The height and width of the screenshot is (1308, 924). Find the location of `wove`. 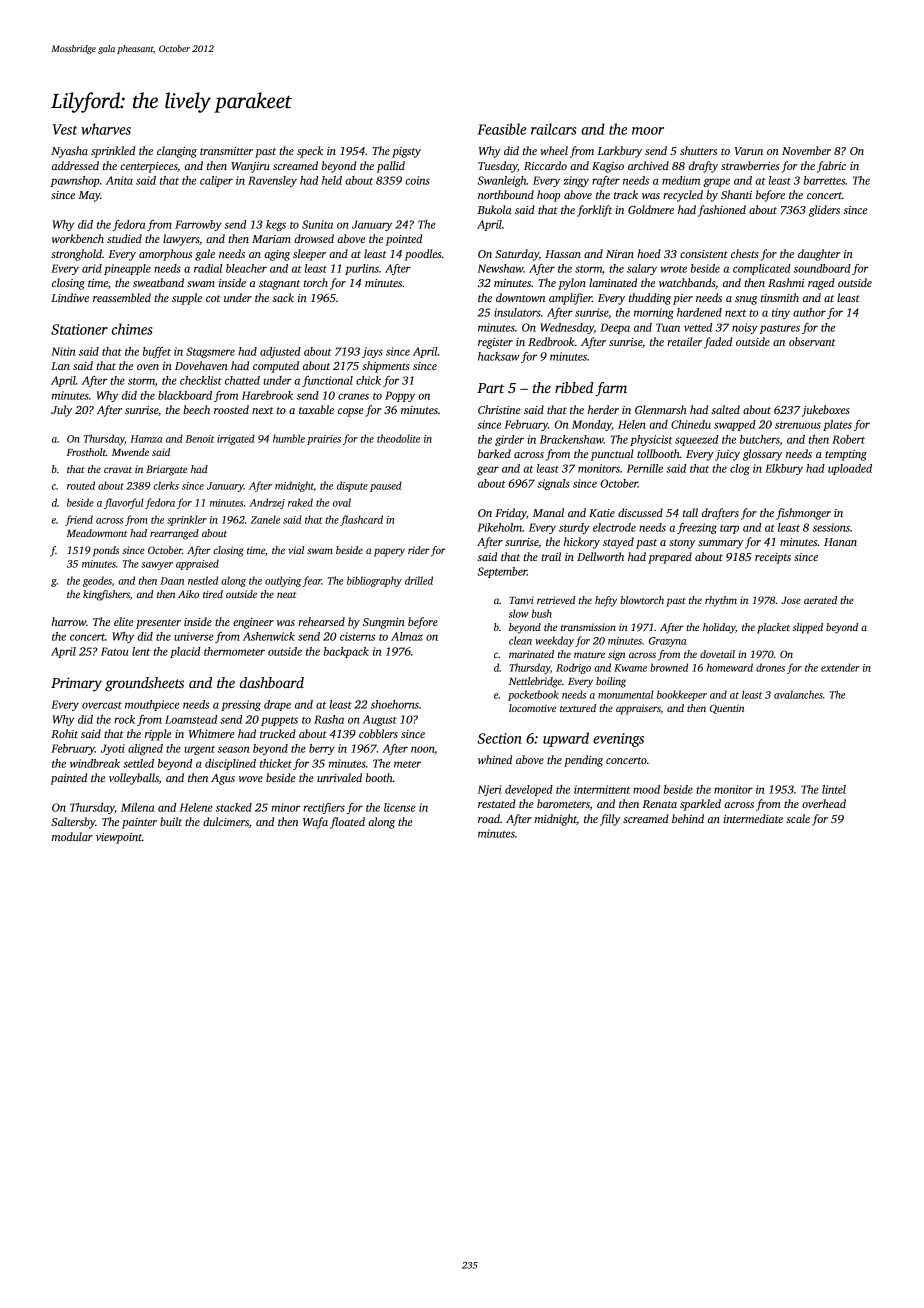

wove is located at coordinates (251, 779).
